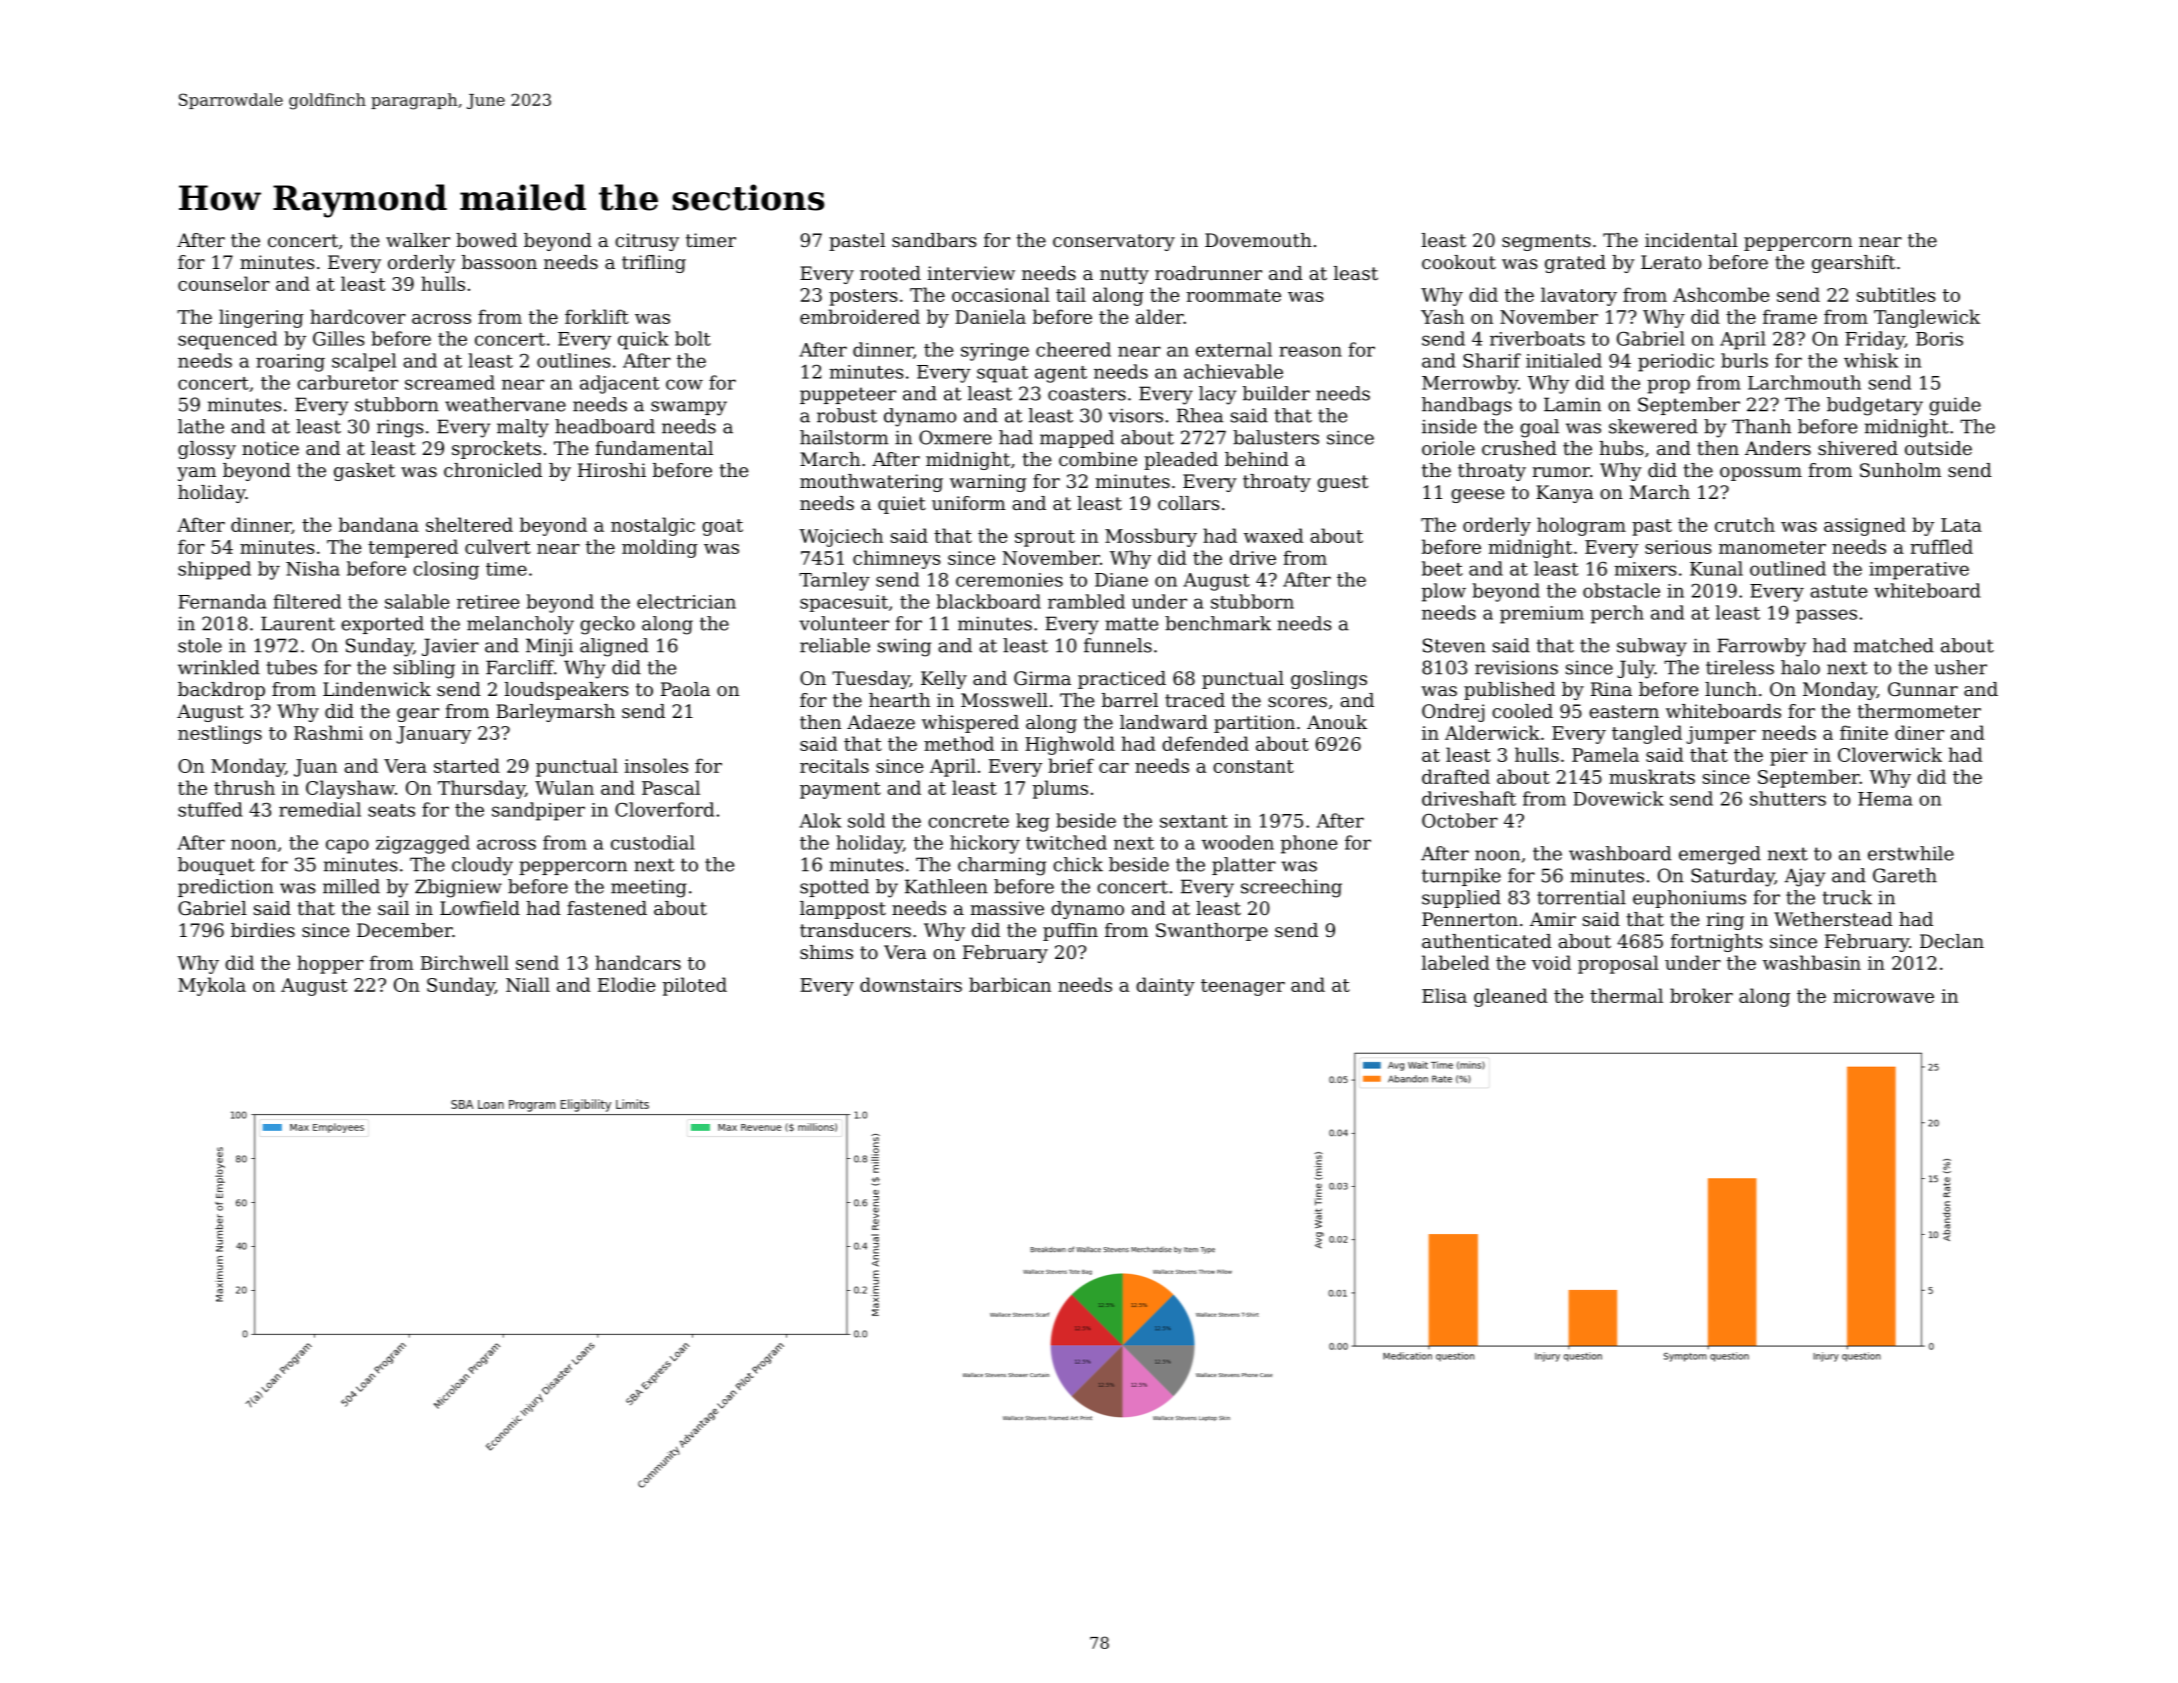 The image size is (2178, 1683). What do you see at coordinates (1761, 474) in the page?
I see `opossum` at bounding box center [1761, 474].
